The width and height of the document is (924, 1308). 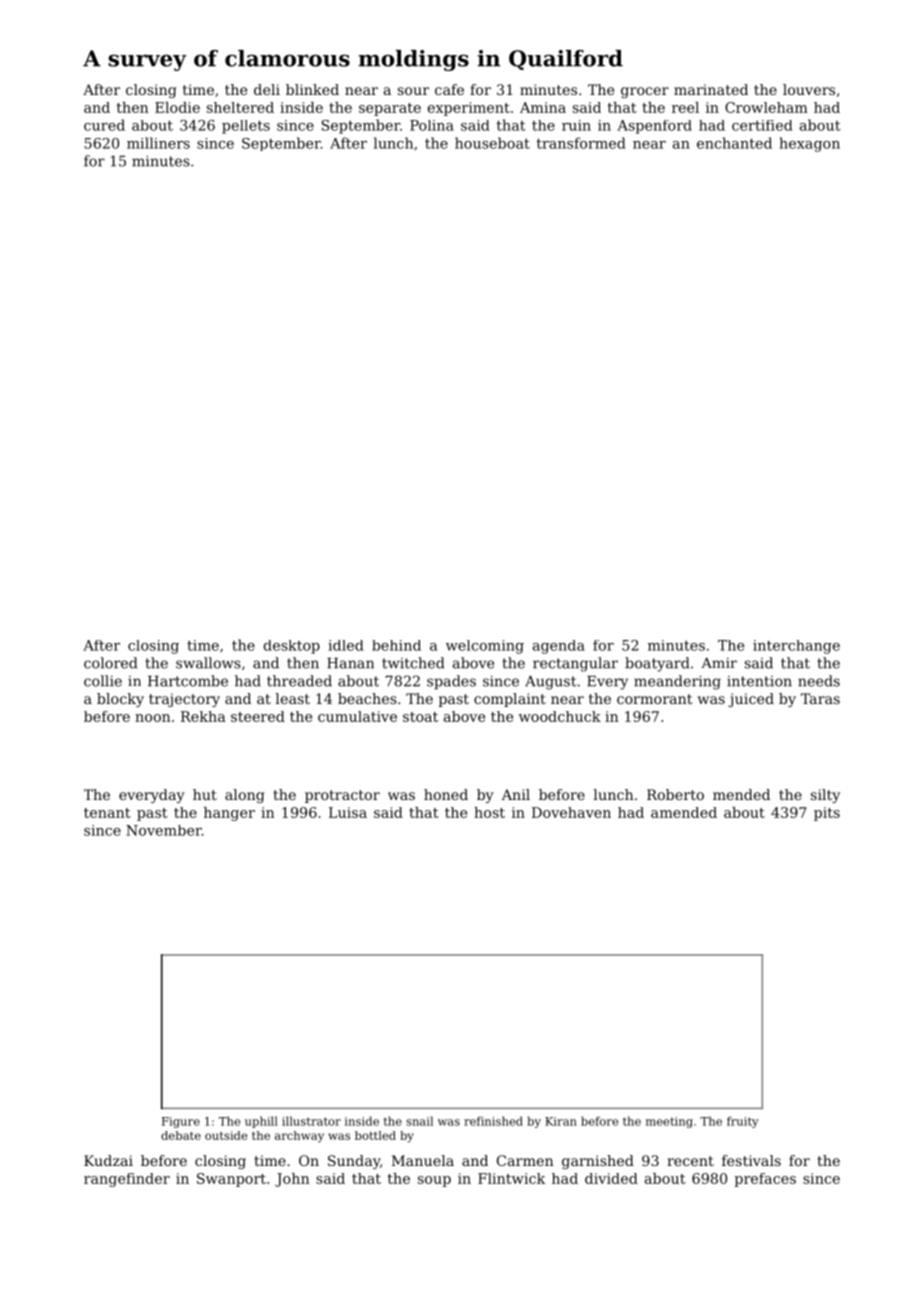 What do you see at coordinates (127, 1180) in the document?
I see `rangefinder` at bounding box center [127, 1180].
